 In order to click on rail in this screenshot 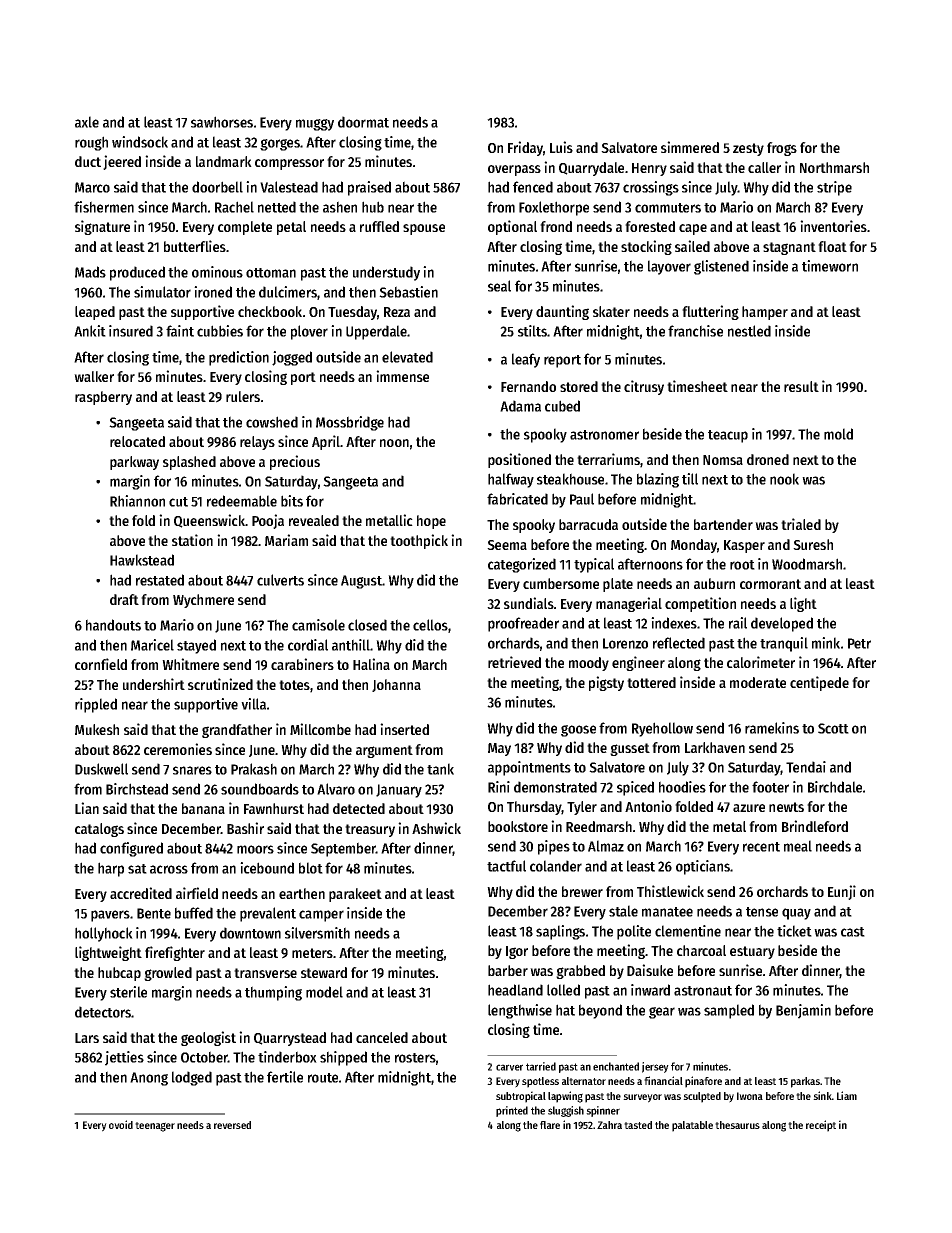, I will do `click(738, 623)`.
